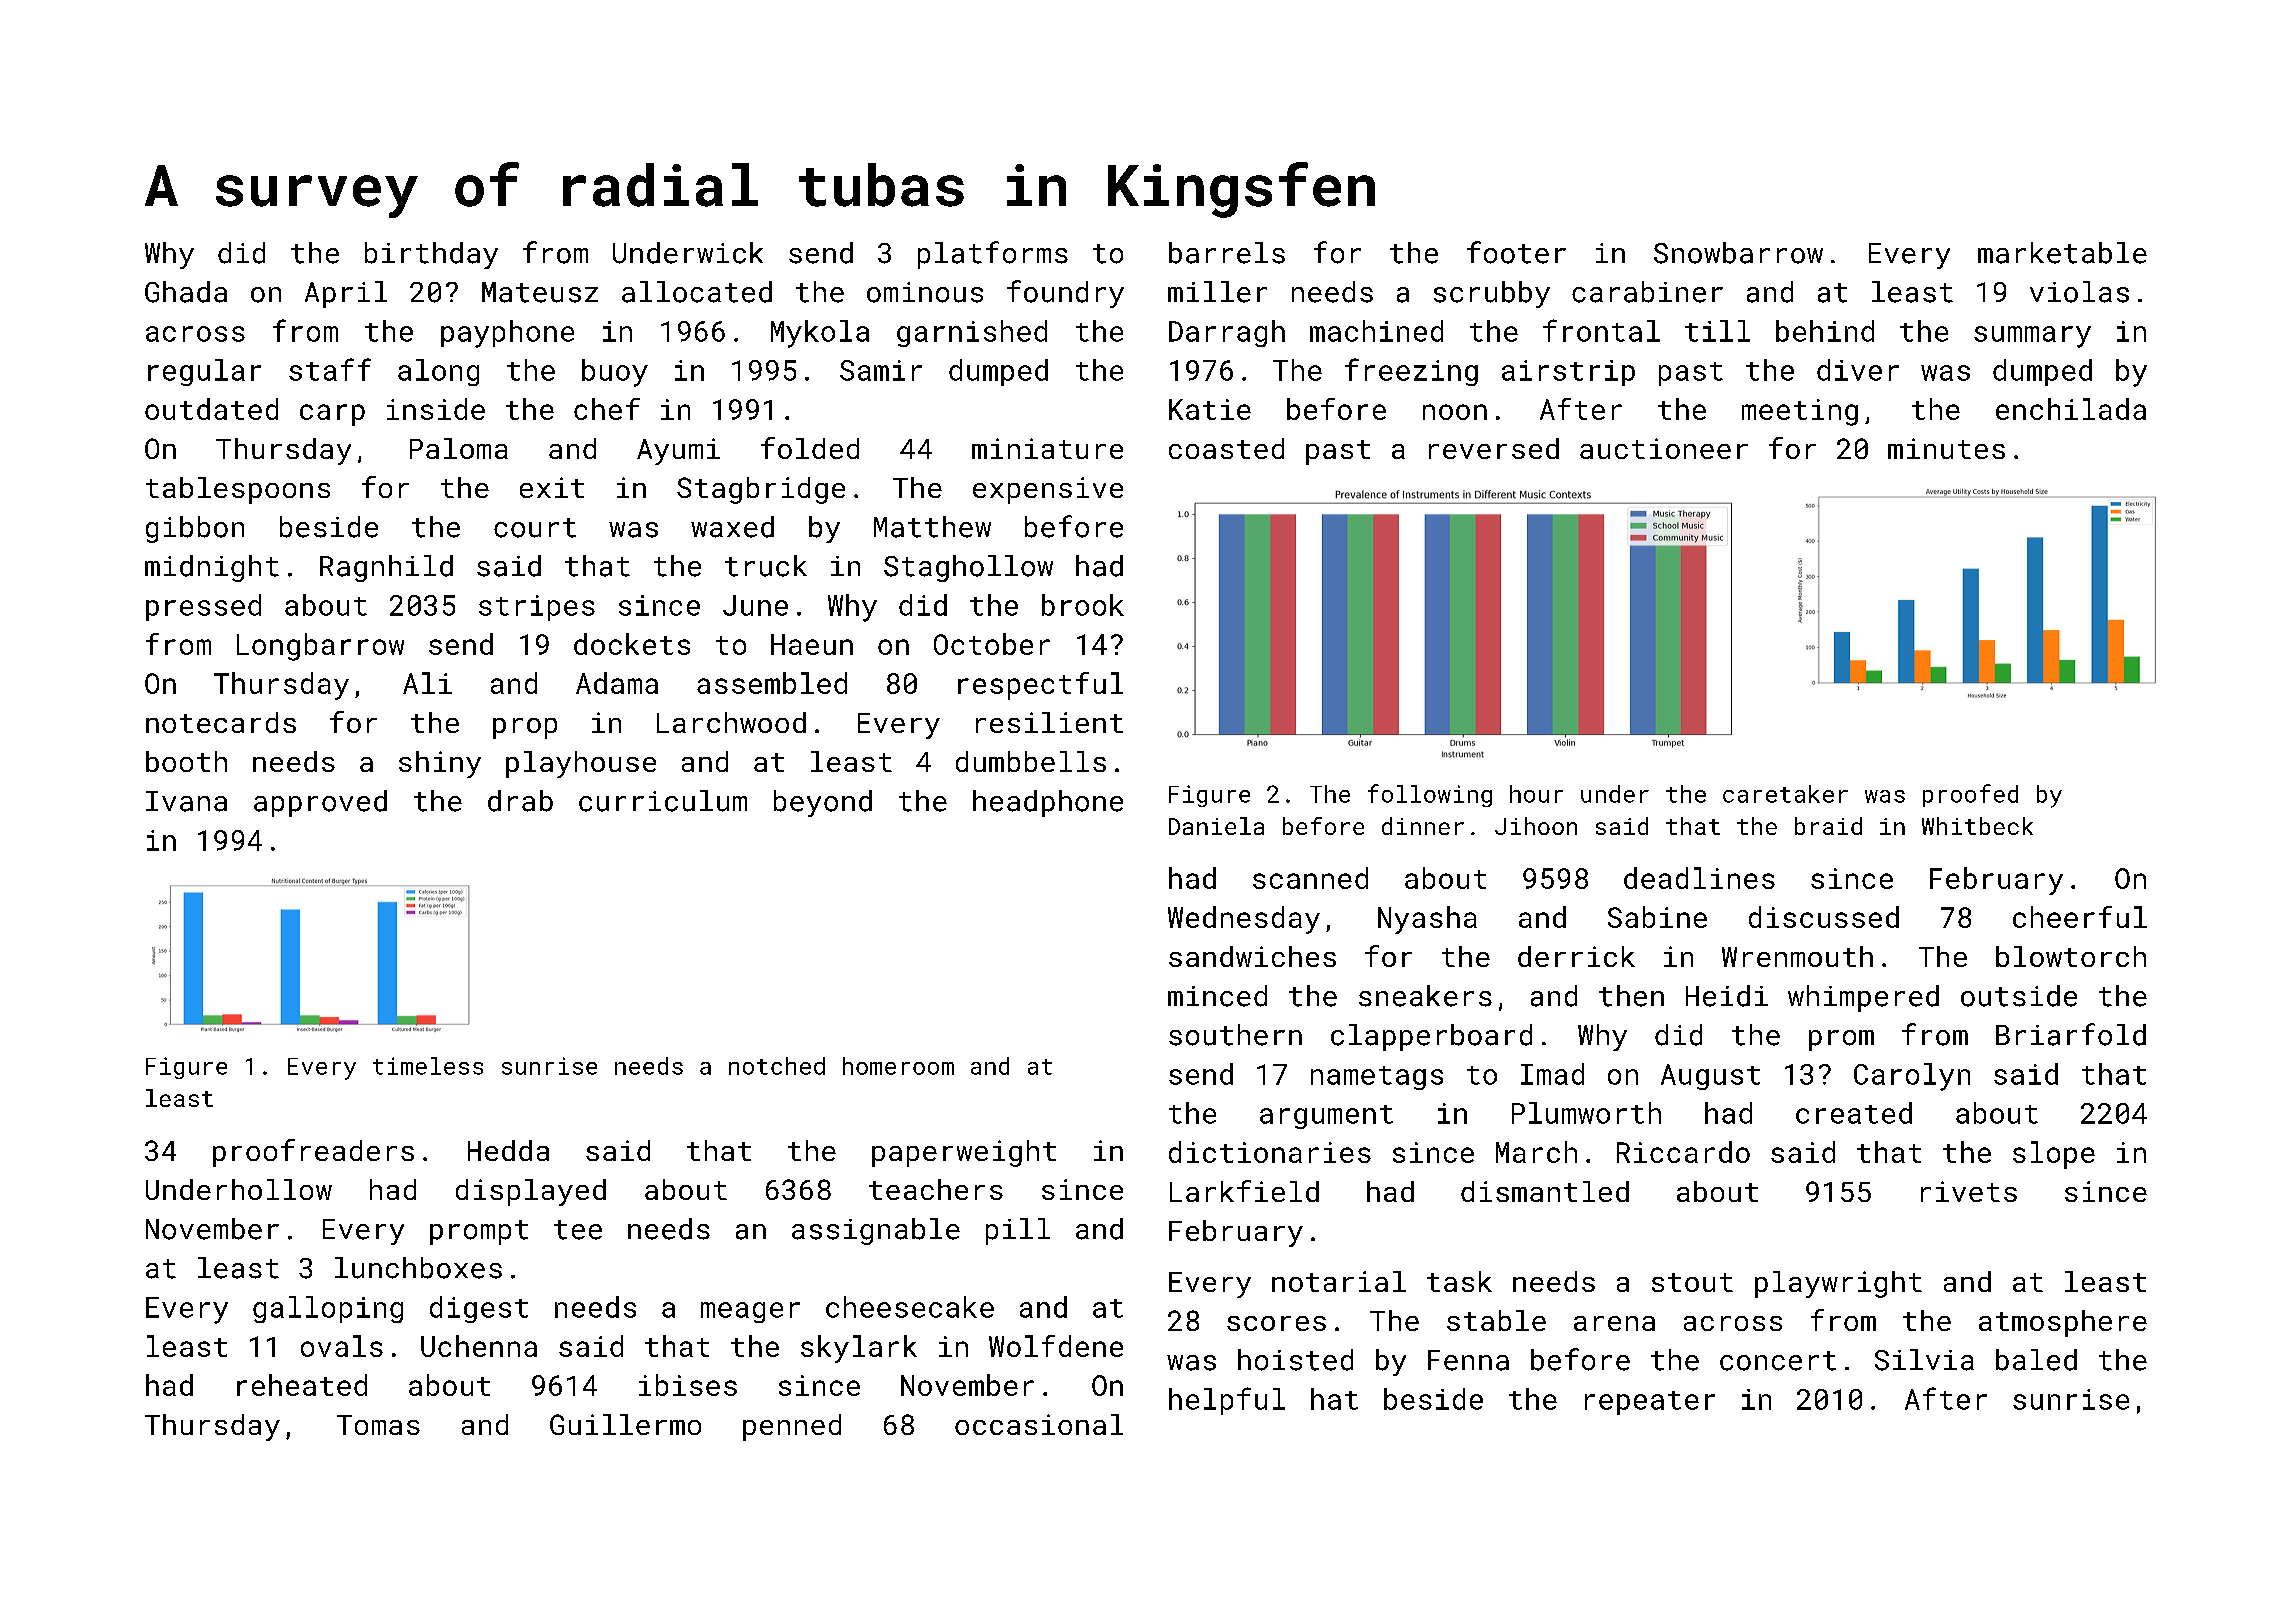 This screenshot has height=1620, width=2292. Describe the element at coordinates (459, 448) in the screenshot. I see `Paloma` at that location.
